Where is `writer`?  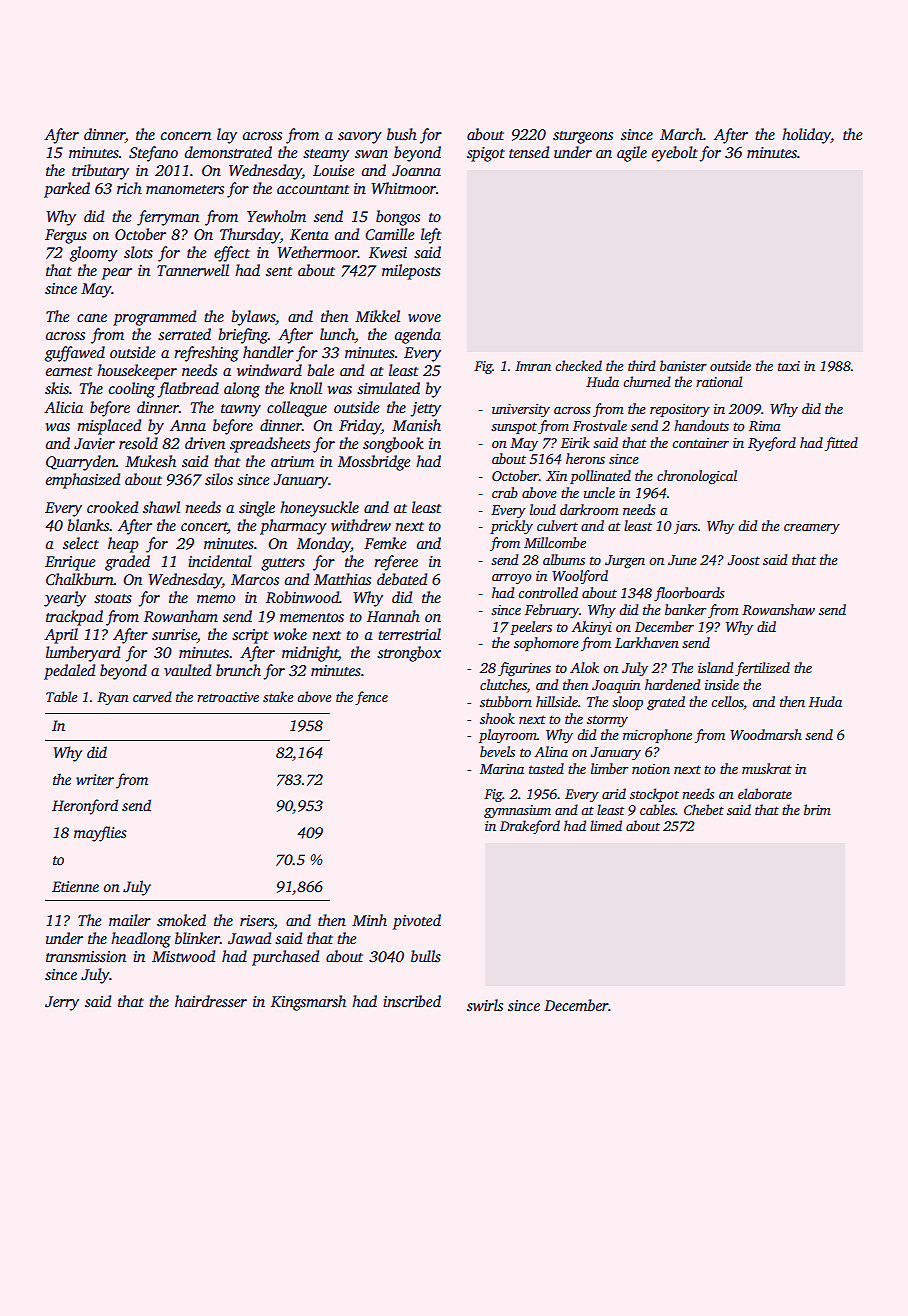
writer is located at coordinates (95, 779).
